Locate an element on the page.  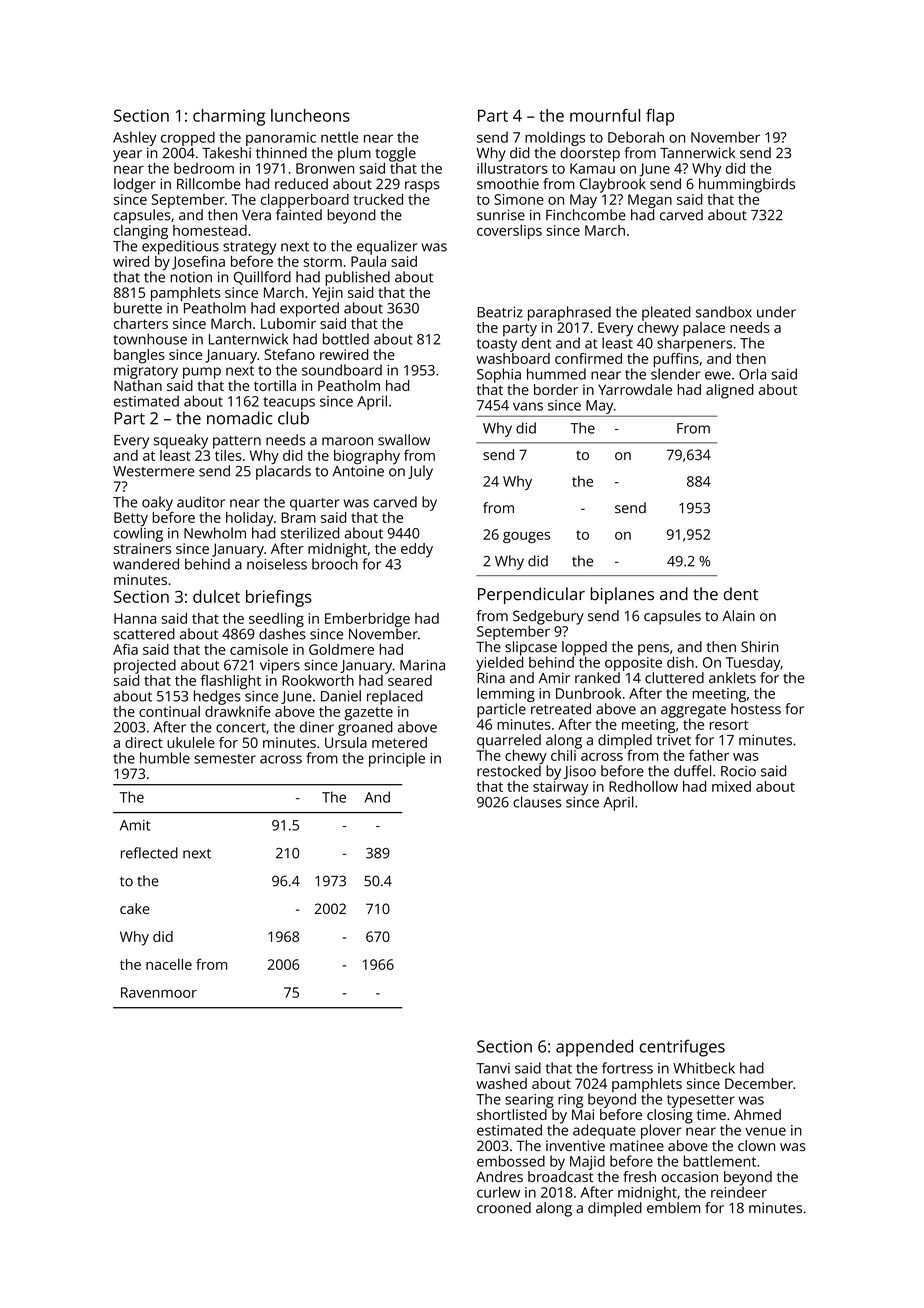
clauses is located at coordinates (537, 802).
